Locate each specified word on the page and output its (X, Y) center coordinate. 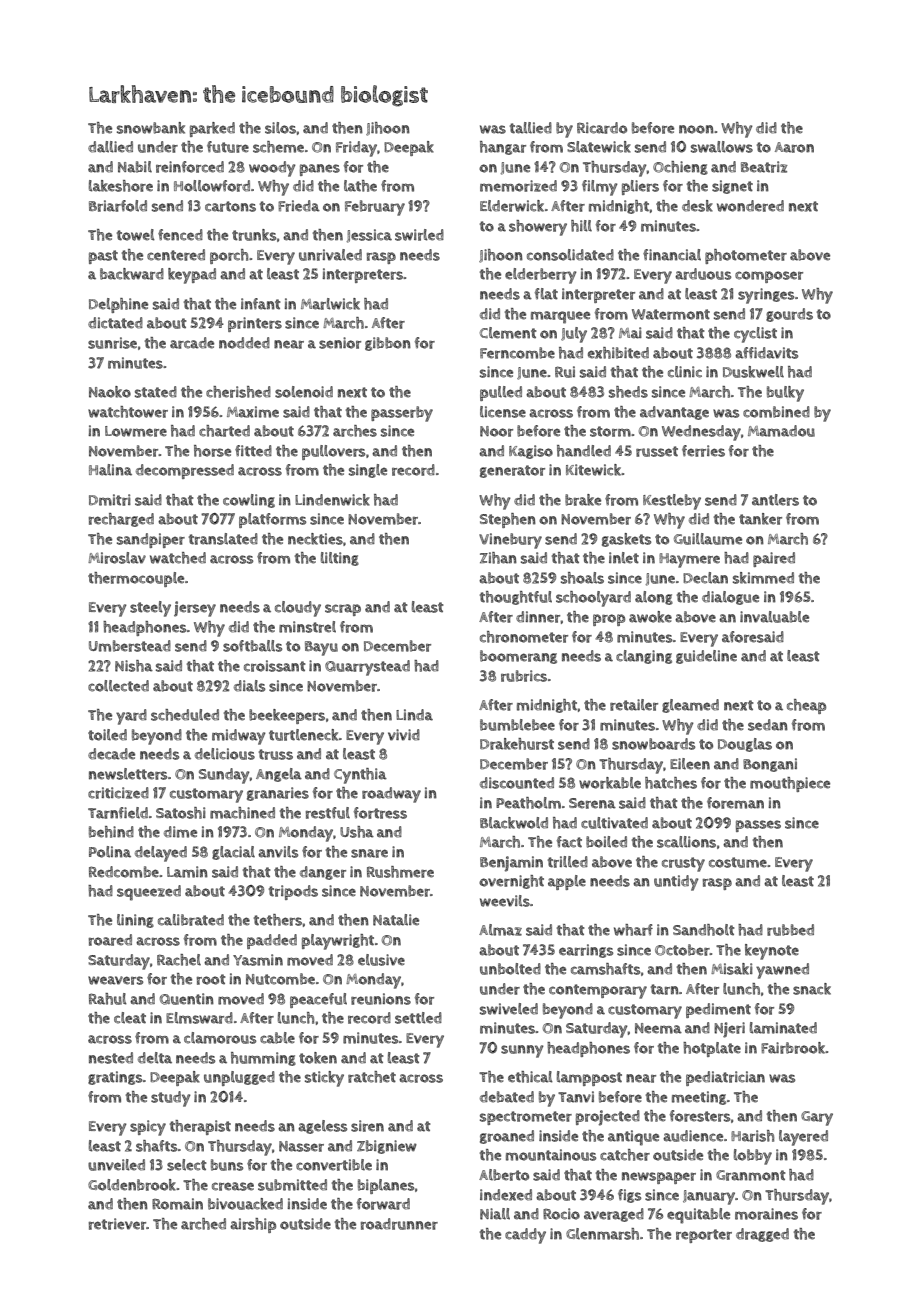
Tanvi (576, 1097)
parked (212, 129)
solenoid (304, 392)
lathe (360, 186)
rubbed (790, 930)
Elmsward (199, 1018)
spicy (148, 1128)
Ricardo (602, 128)
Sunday (224, 776)
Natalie (396, 920)
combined (776, 412)
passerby (402, 414)
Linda (414, 715)
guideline (706, 657)
